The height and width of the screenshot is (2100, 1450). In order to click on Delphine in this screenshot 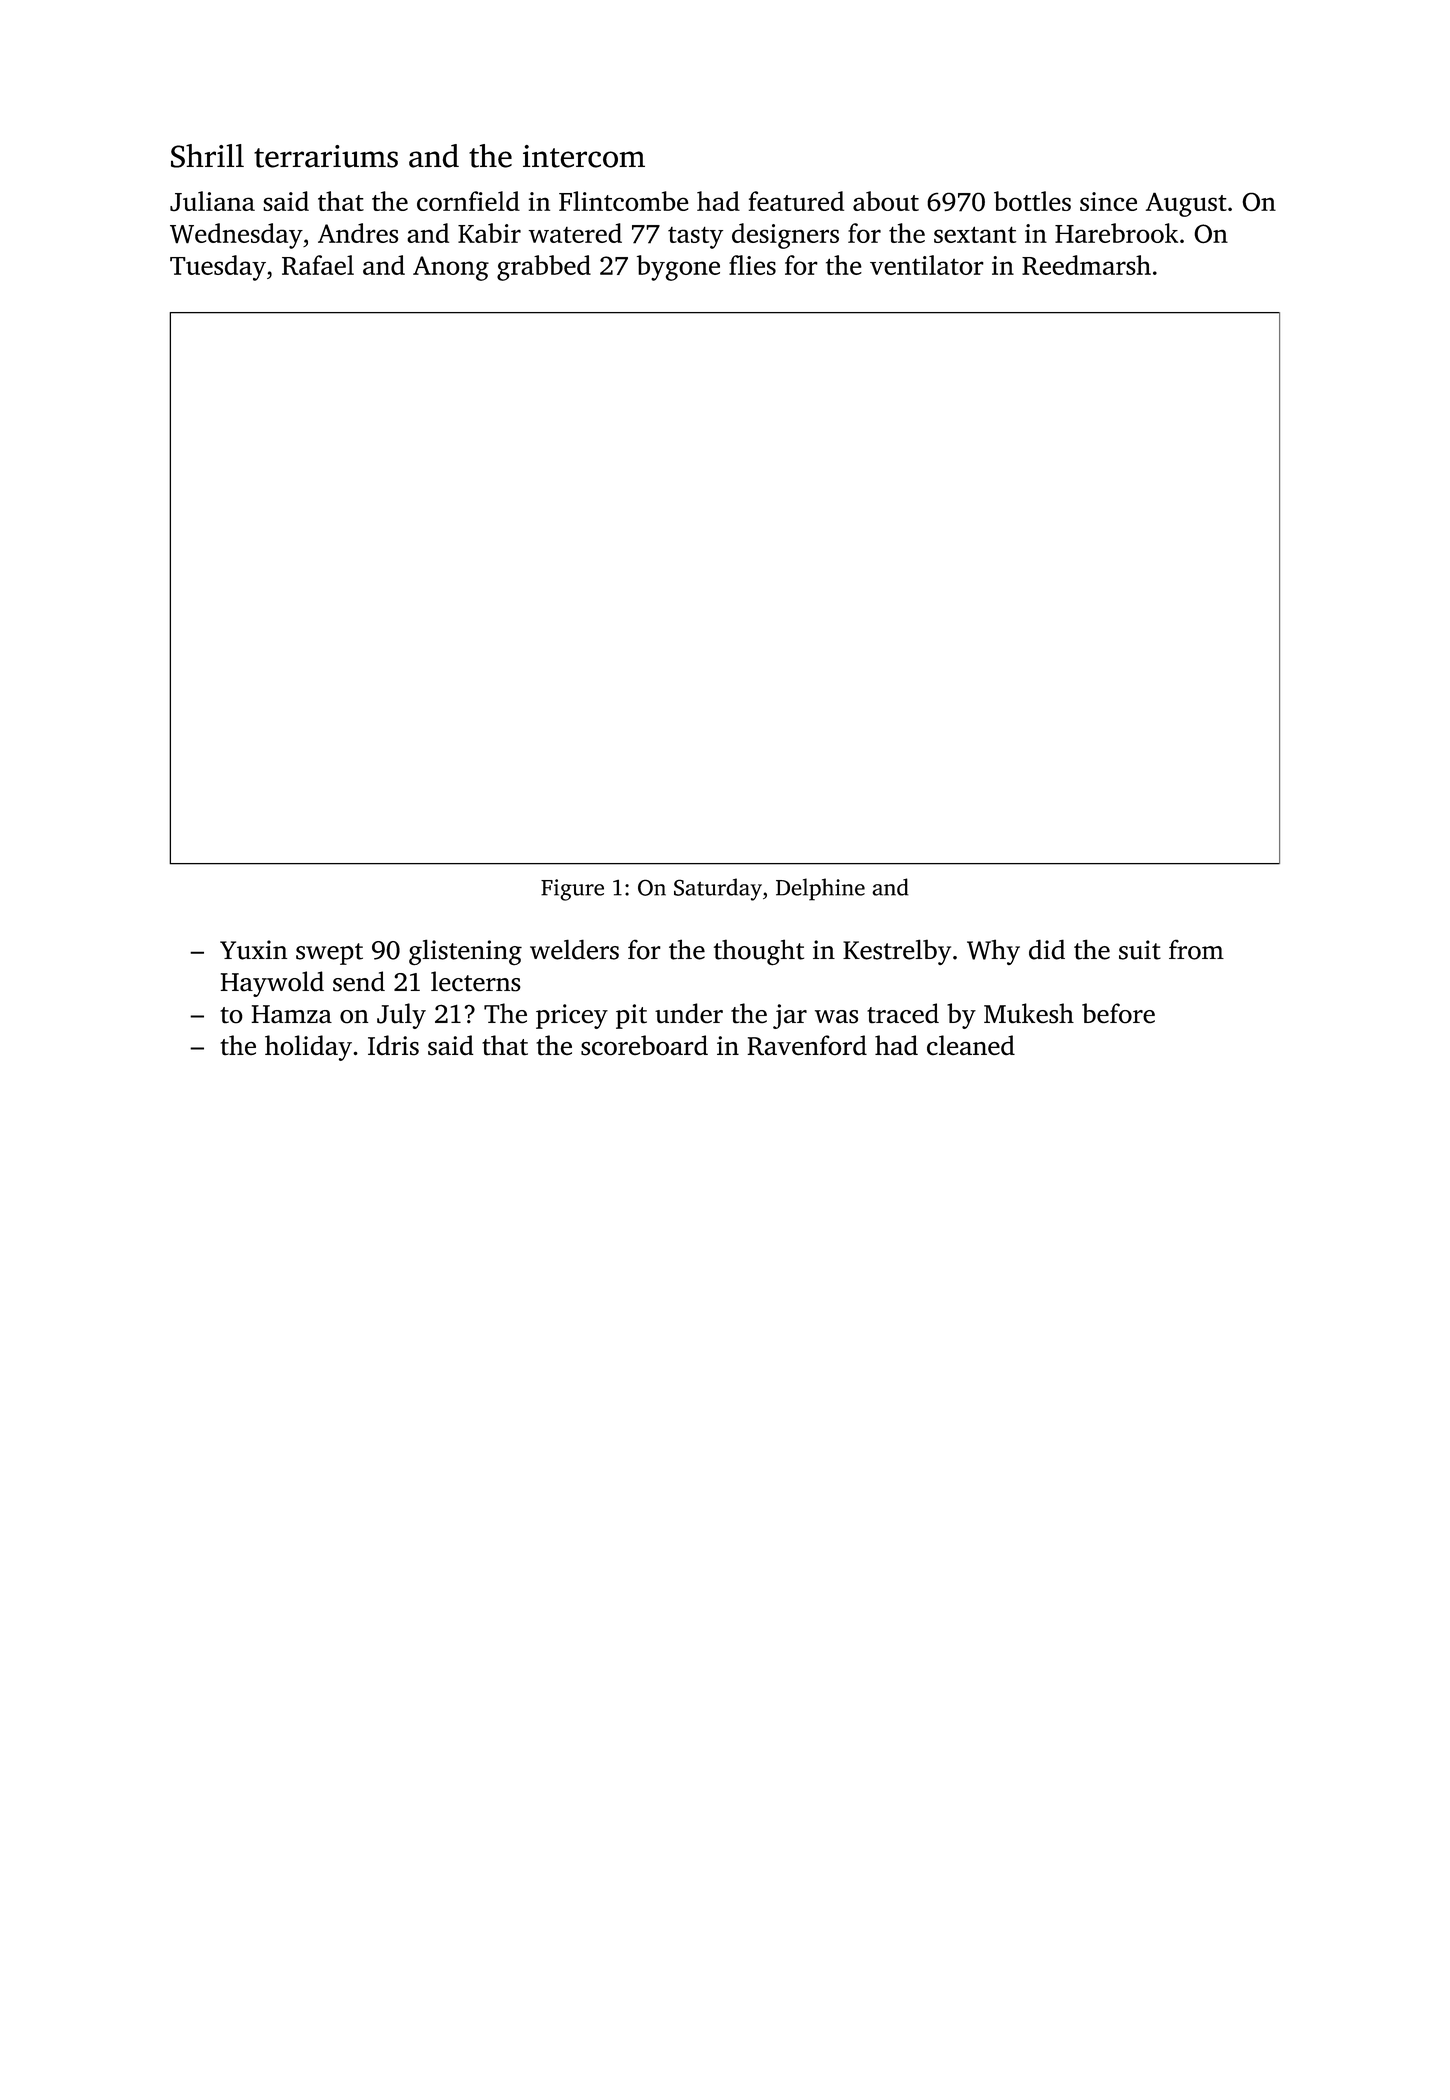, I will do `click(820, 889)`.
